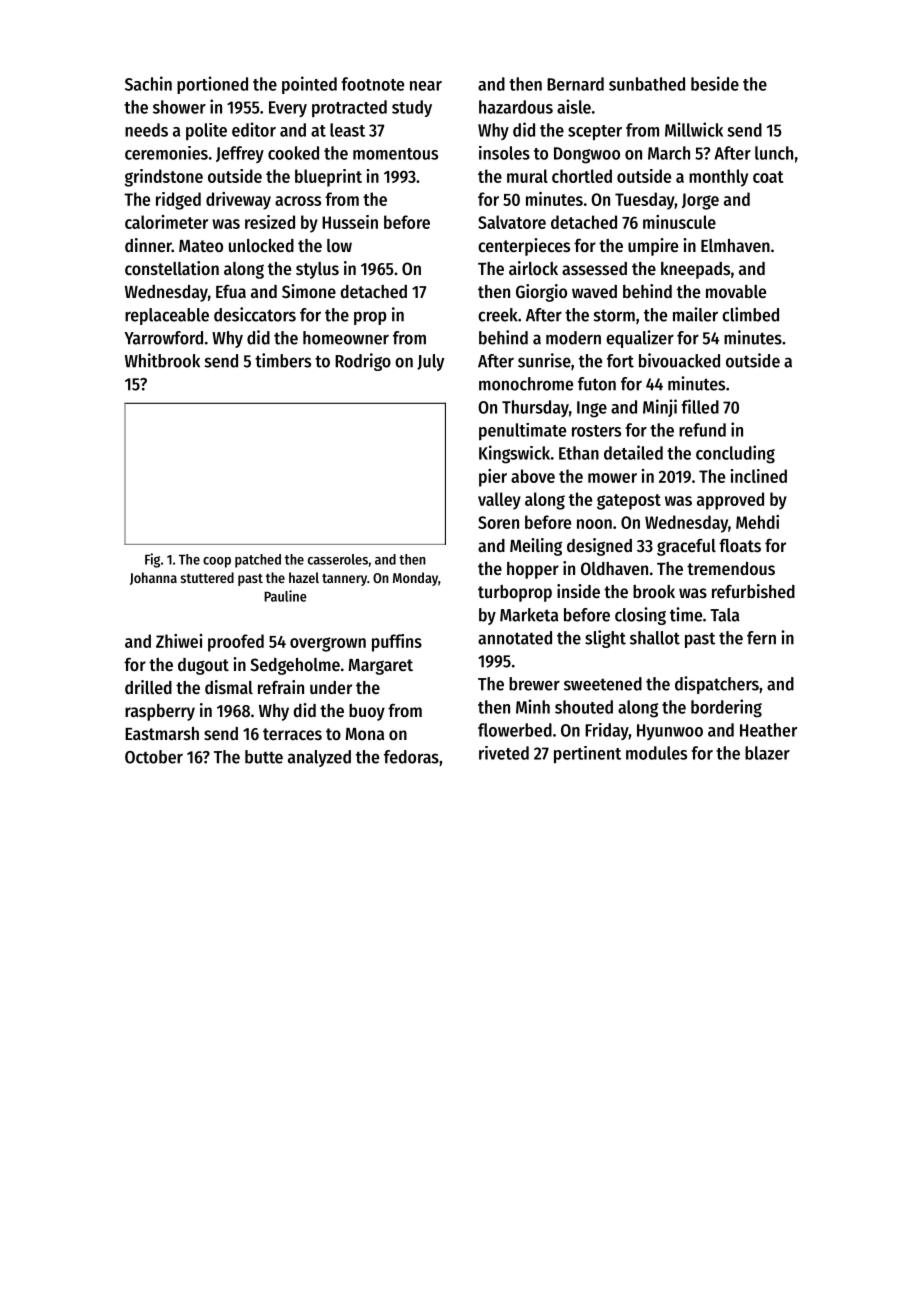 The image size is (924, 1314). Describe the element at coordinates (288, 109) in the screenshot. I see `Every` at that location.
